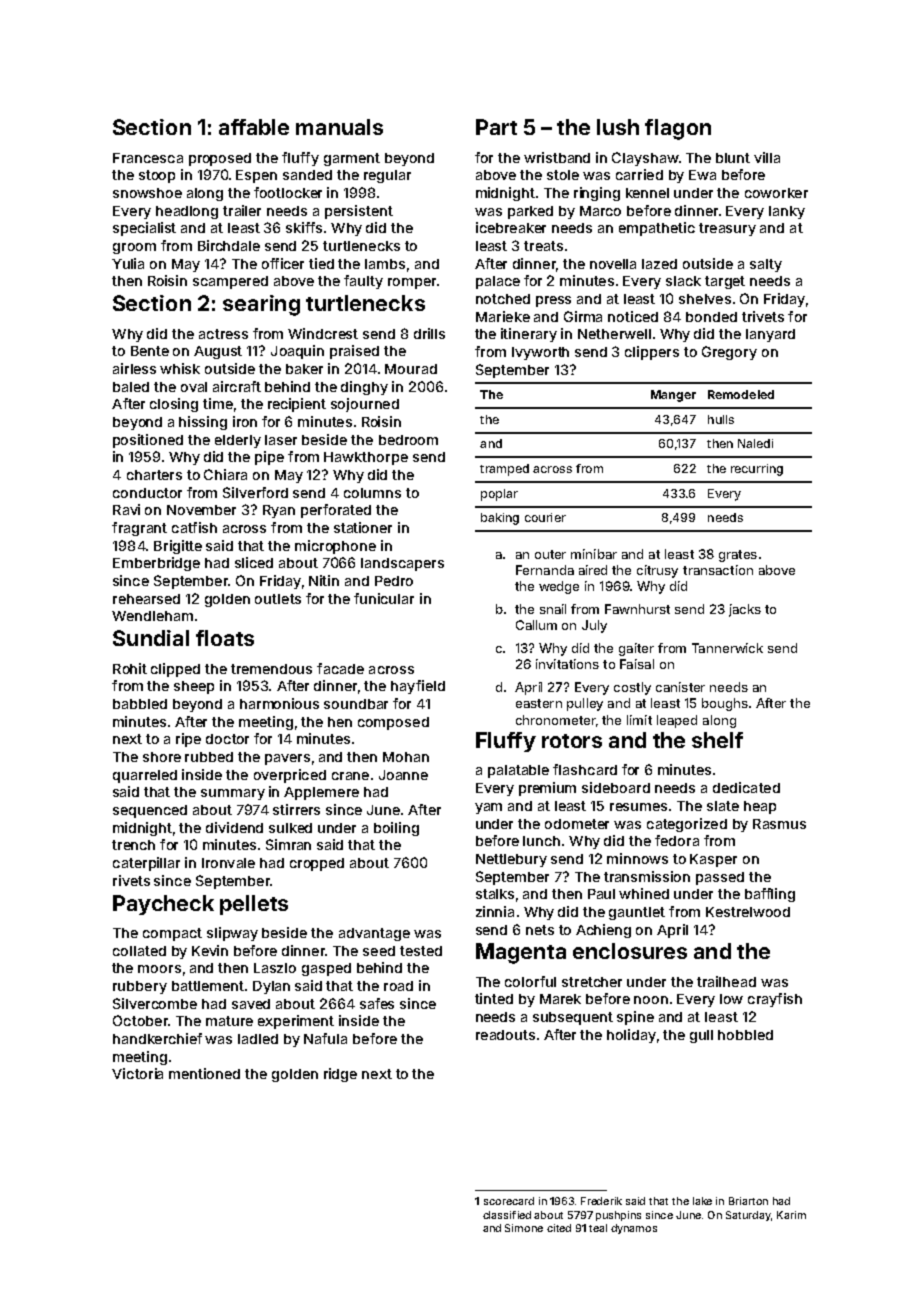 Image resolution: width=924 pixels, height=1308 pixels. What do you see at coordinates (496, 127) in the page?
I see `Part` at bounding box center [496, 127].
